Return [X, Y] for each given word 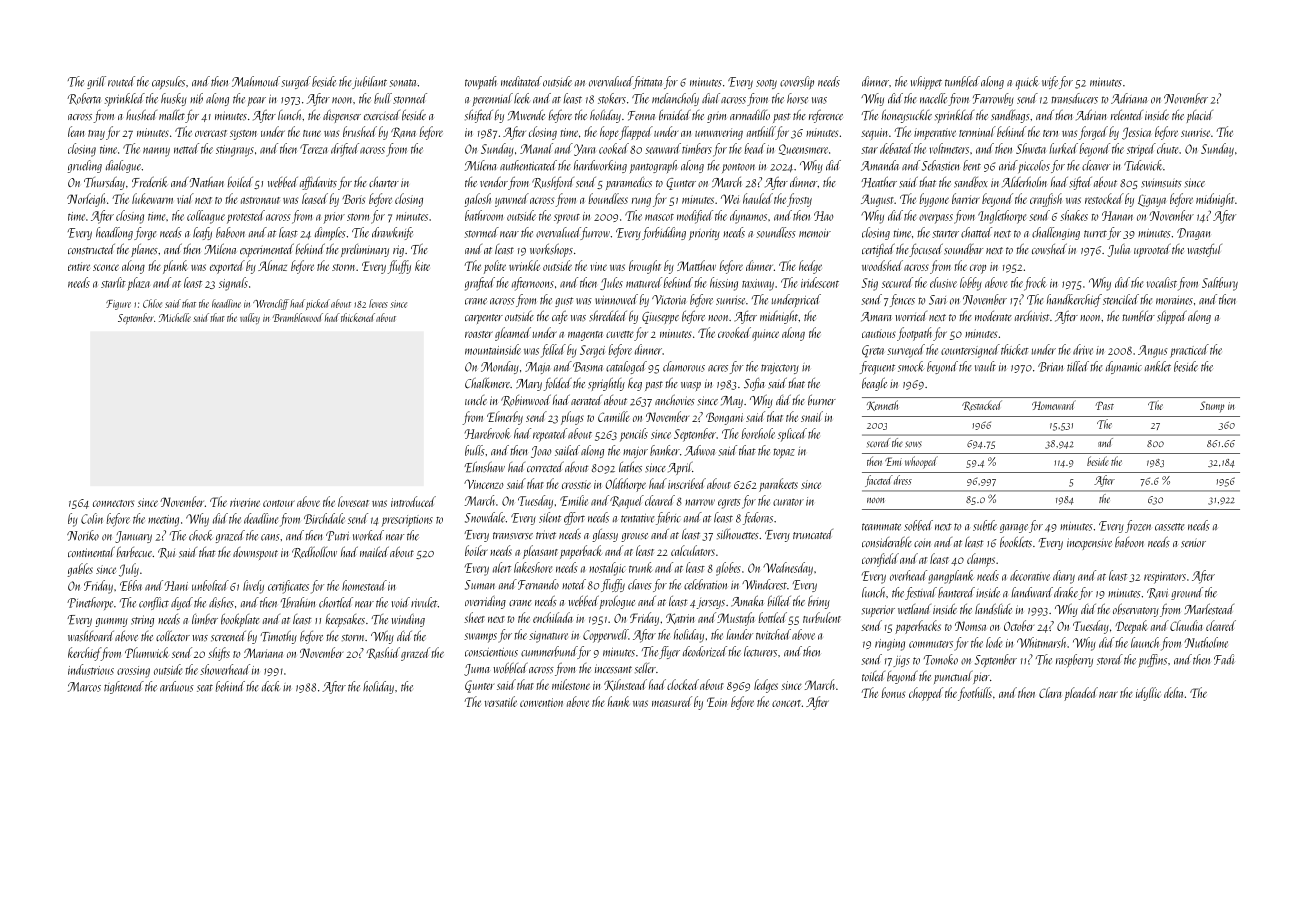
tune [312, 133]
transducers [1075, 98]
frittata [648, 82]
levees [378, 303]
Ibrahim [298, 602]
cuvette [620, 334]
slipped [1172, 317]
